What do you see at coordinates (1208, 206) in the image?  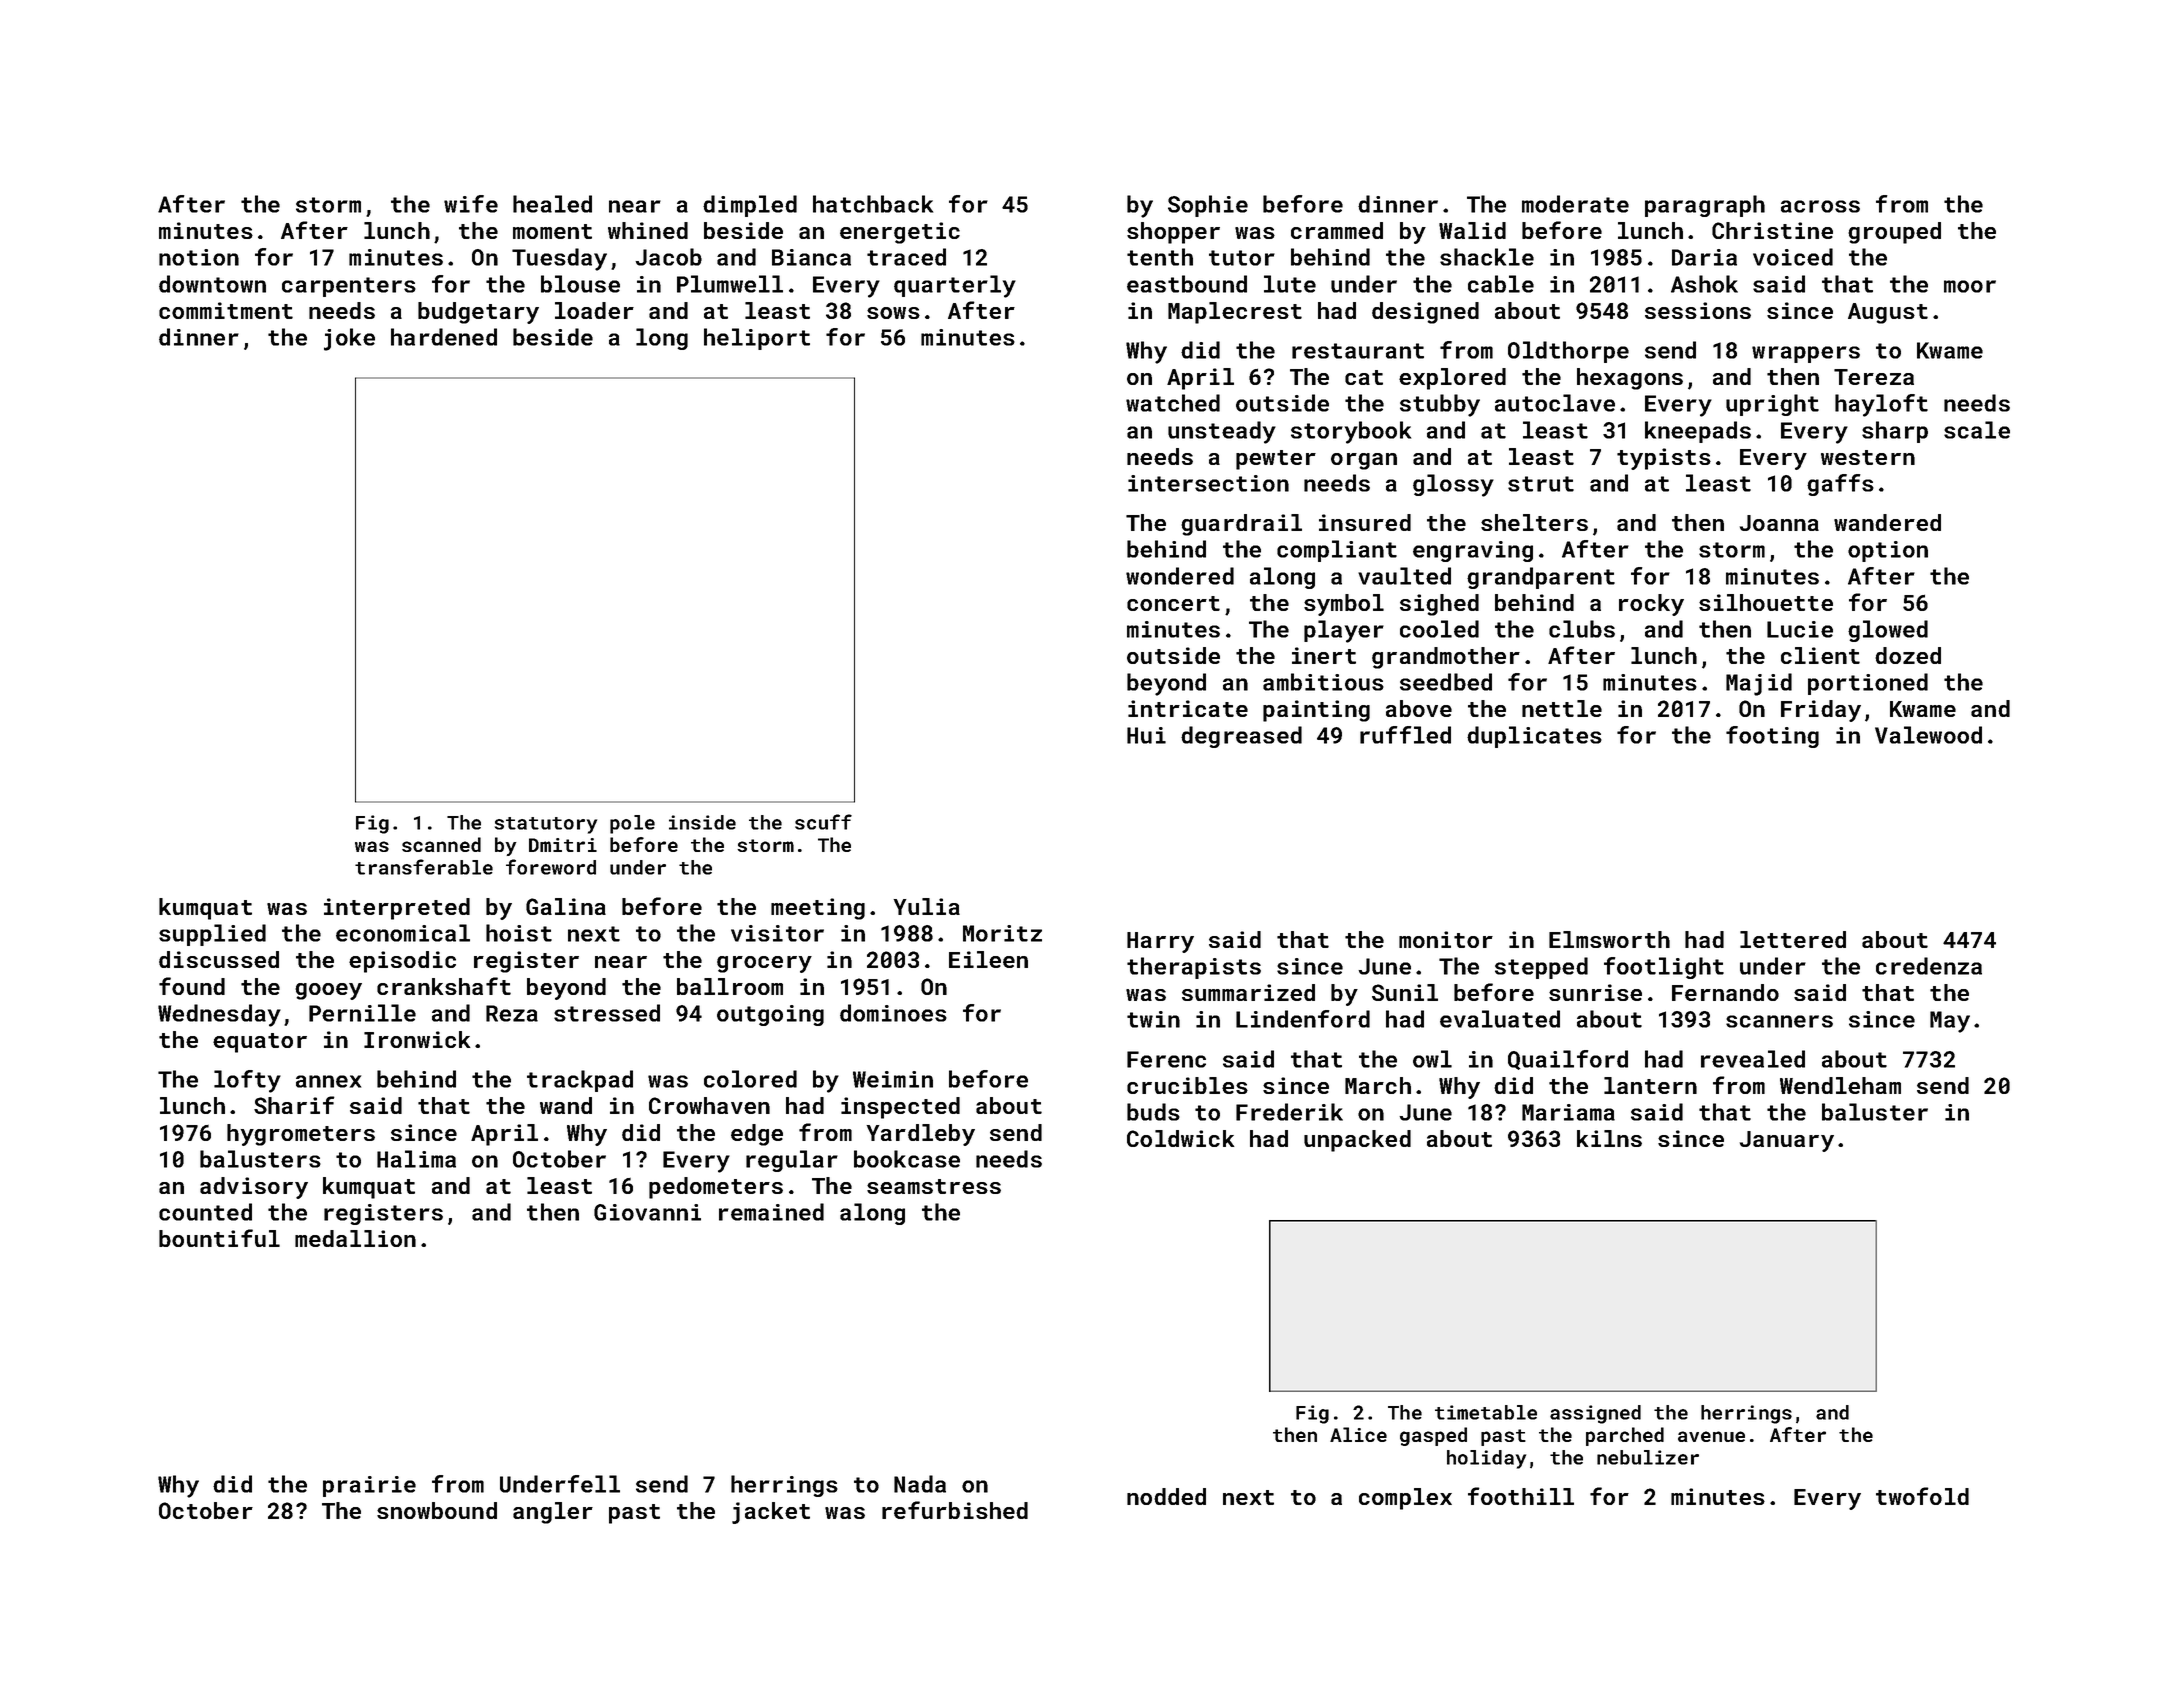 I see `Sophie` at bounding box center [1208, 206].
